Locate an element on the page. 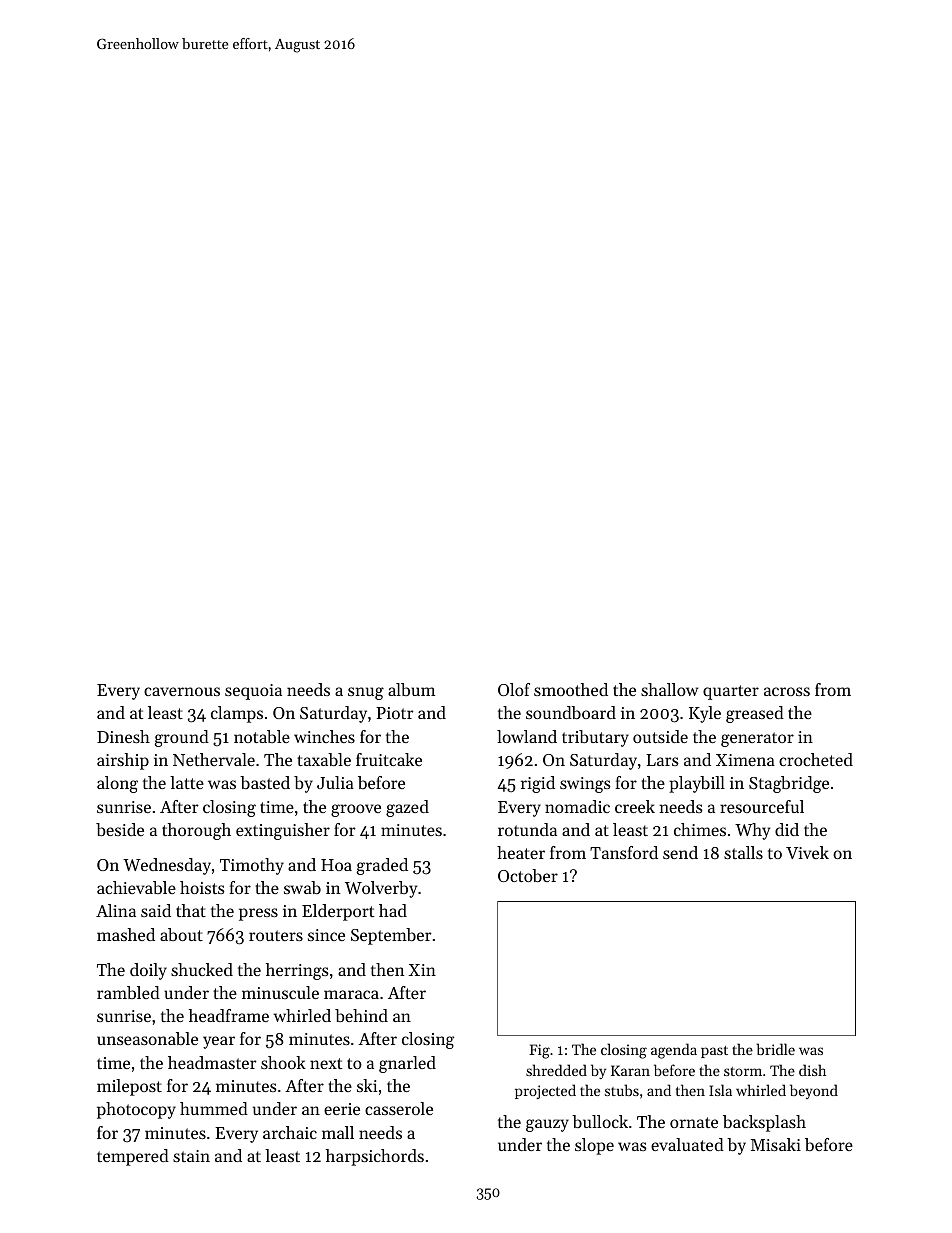 This document has height=1233, width=952. tributary is located at coordinates (595, 738).
